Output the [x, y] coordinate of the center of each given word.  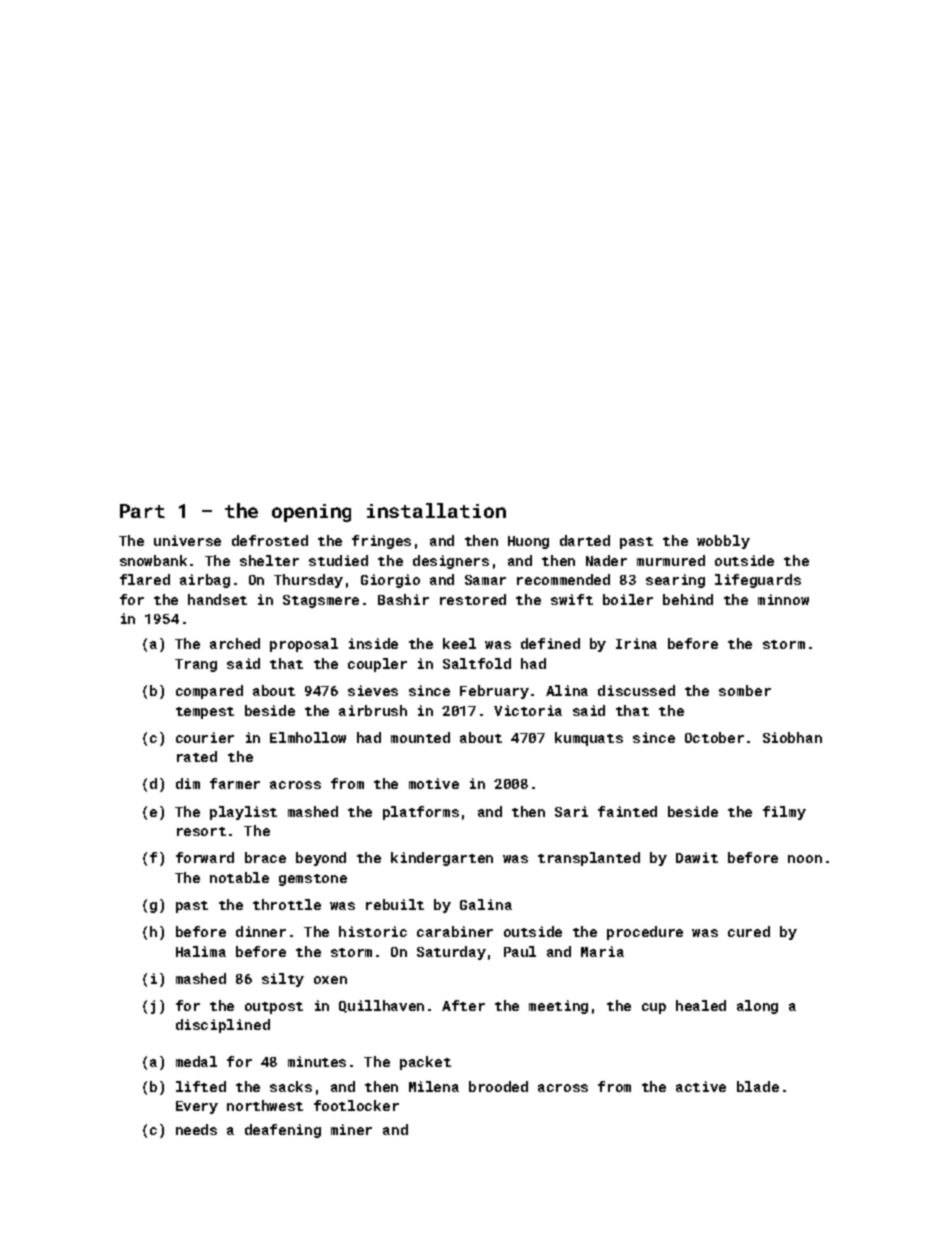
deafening [283, 1131]
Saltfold [477, 663]
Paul [520, 951]
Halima [201, 951]
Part [142, 511]
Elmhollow [308, 737]
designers [451, 562]
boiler [628, 599]
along [757, 1007]
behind [688, 599]
